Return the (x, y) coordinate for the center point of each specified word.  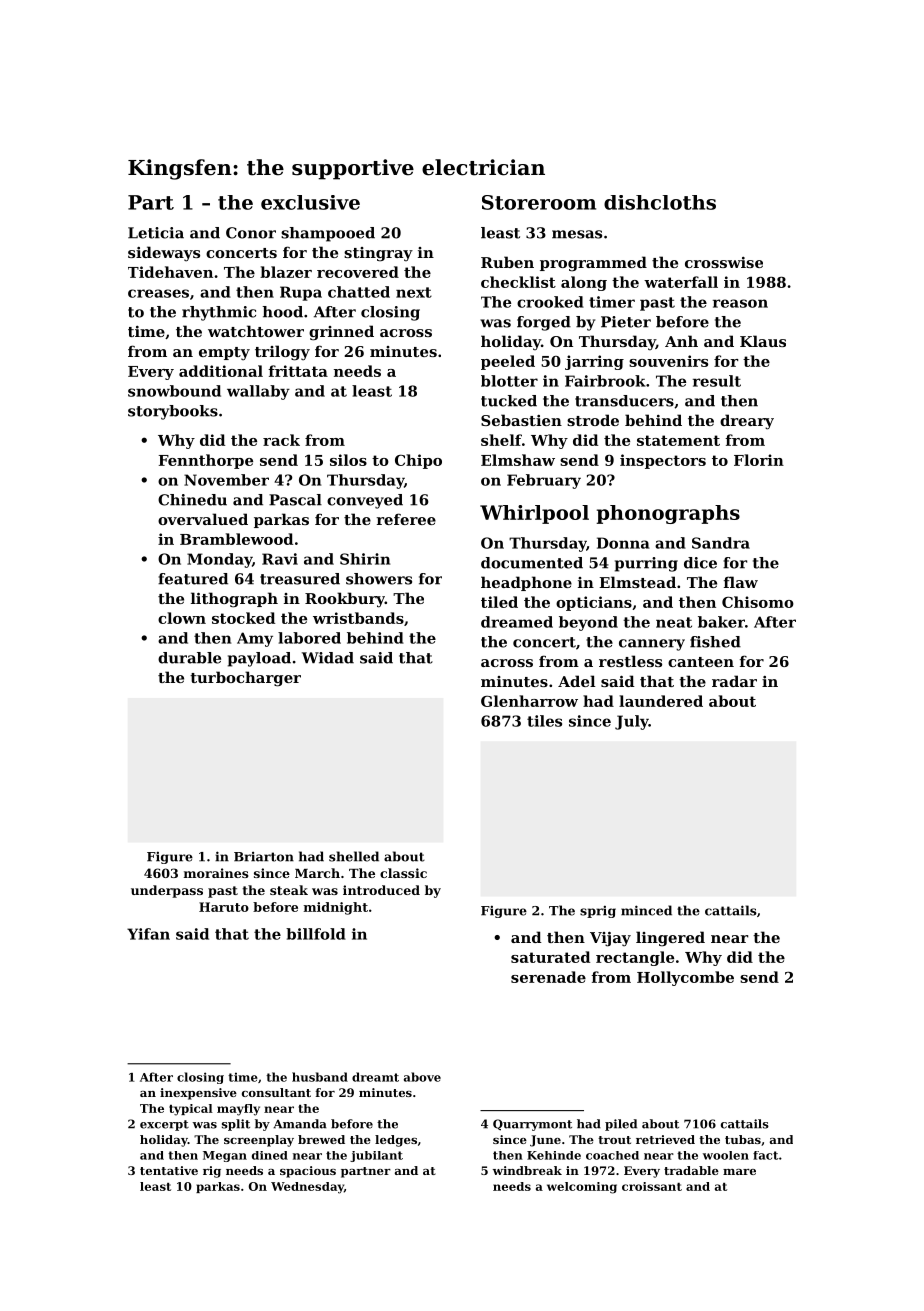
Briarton (264, 857)
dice (700, 563)
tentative (169, 1170)
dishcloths (660, 202)
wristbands (358, 618)
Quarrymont (532, 1125)
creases (158, 293)
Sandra (721, 543)
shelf (501, 440)
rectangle (635, 958)
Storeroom (539, 202)
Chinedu (192, 500)
